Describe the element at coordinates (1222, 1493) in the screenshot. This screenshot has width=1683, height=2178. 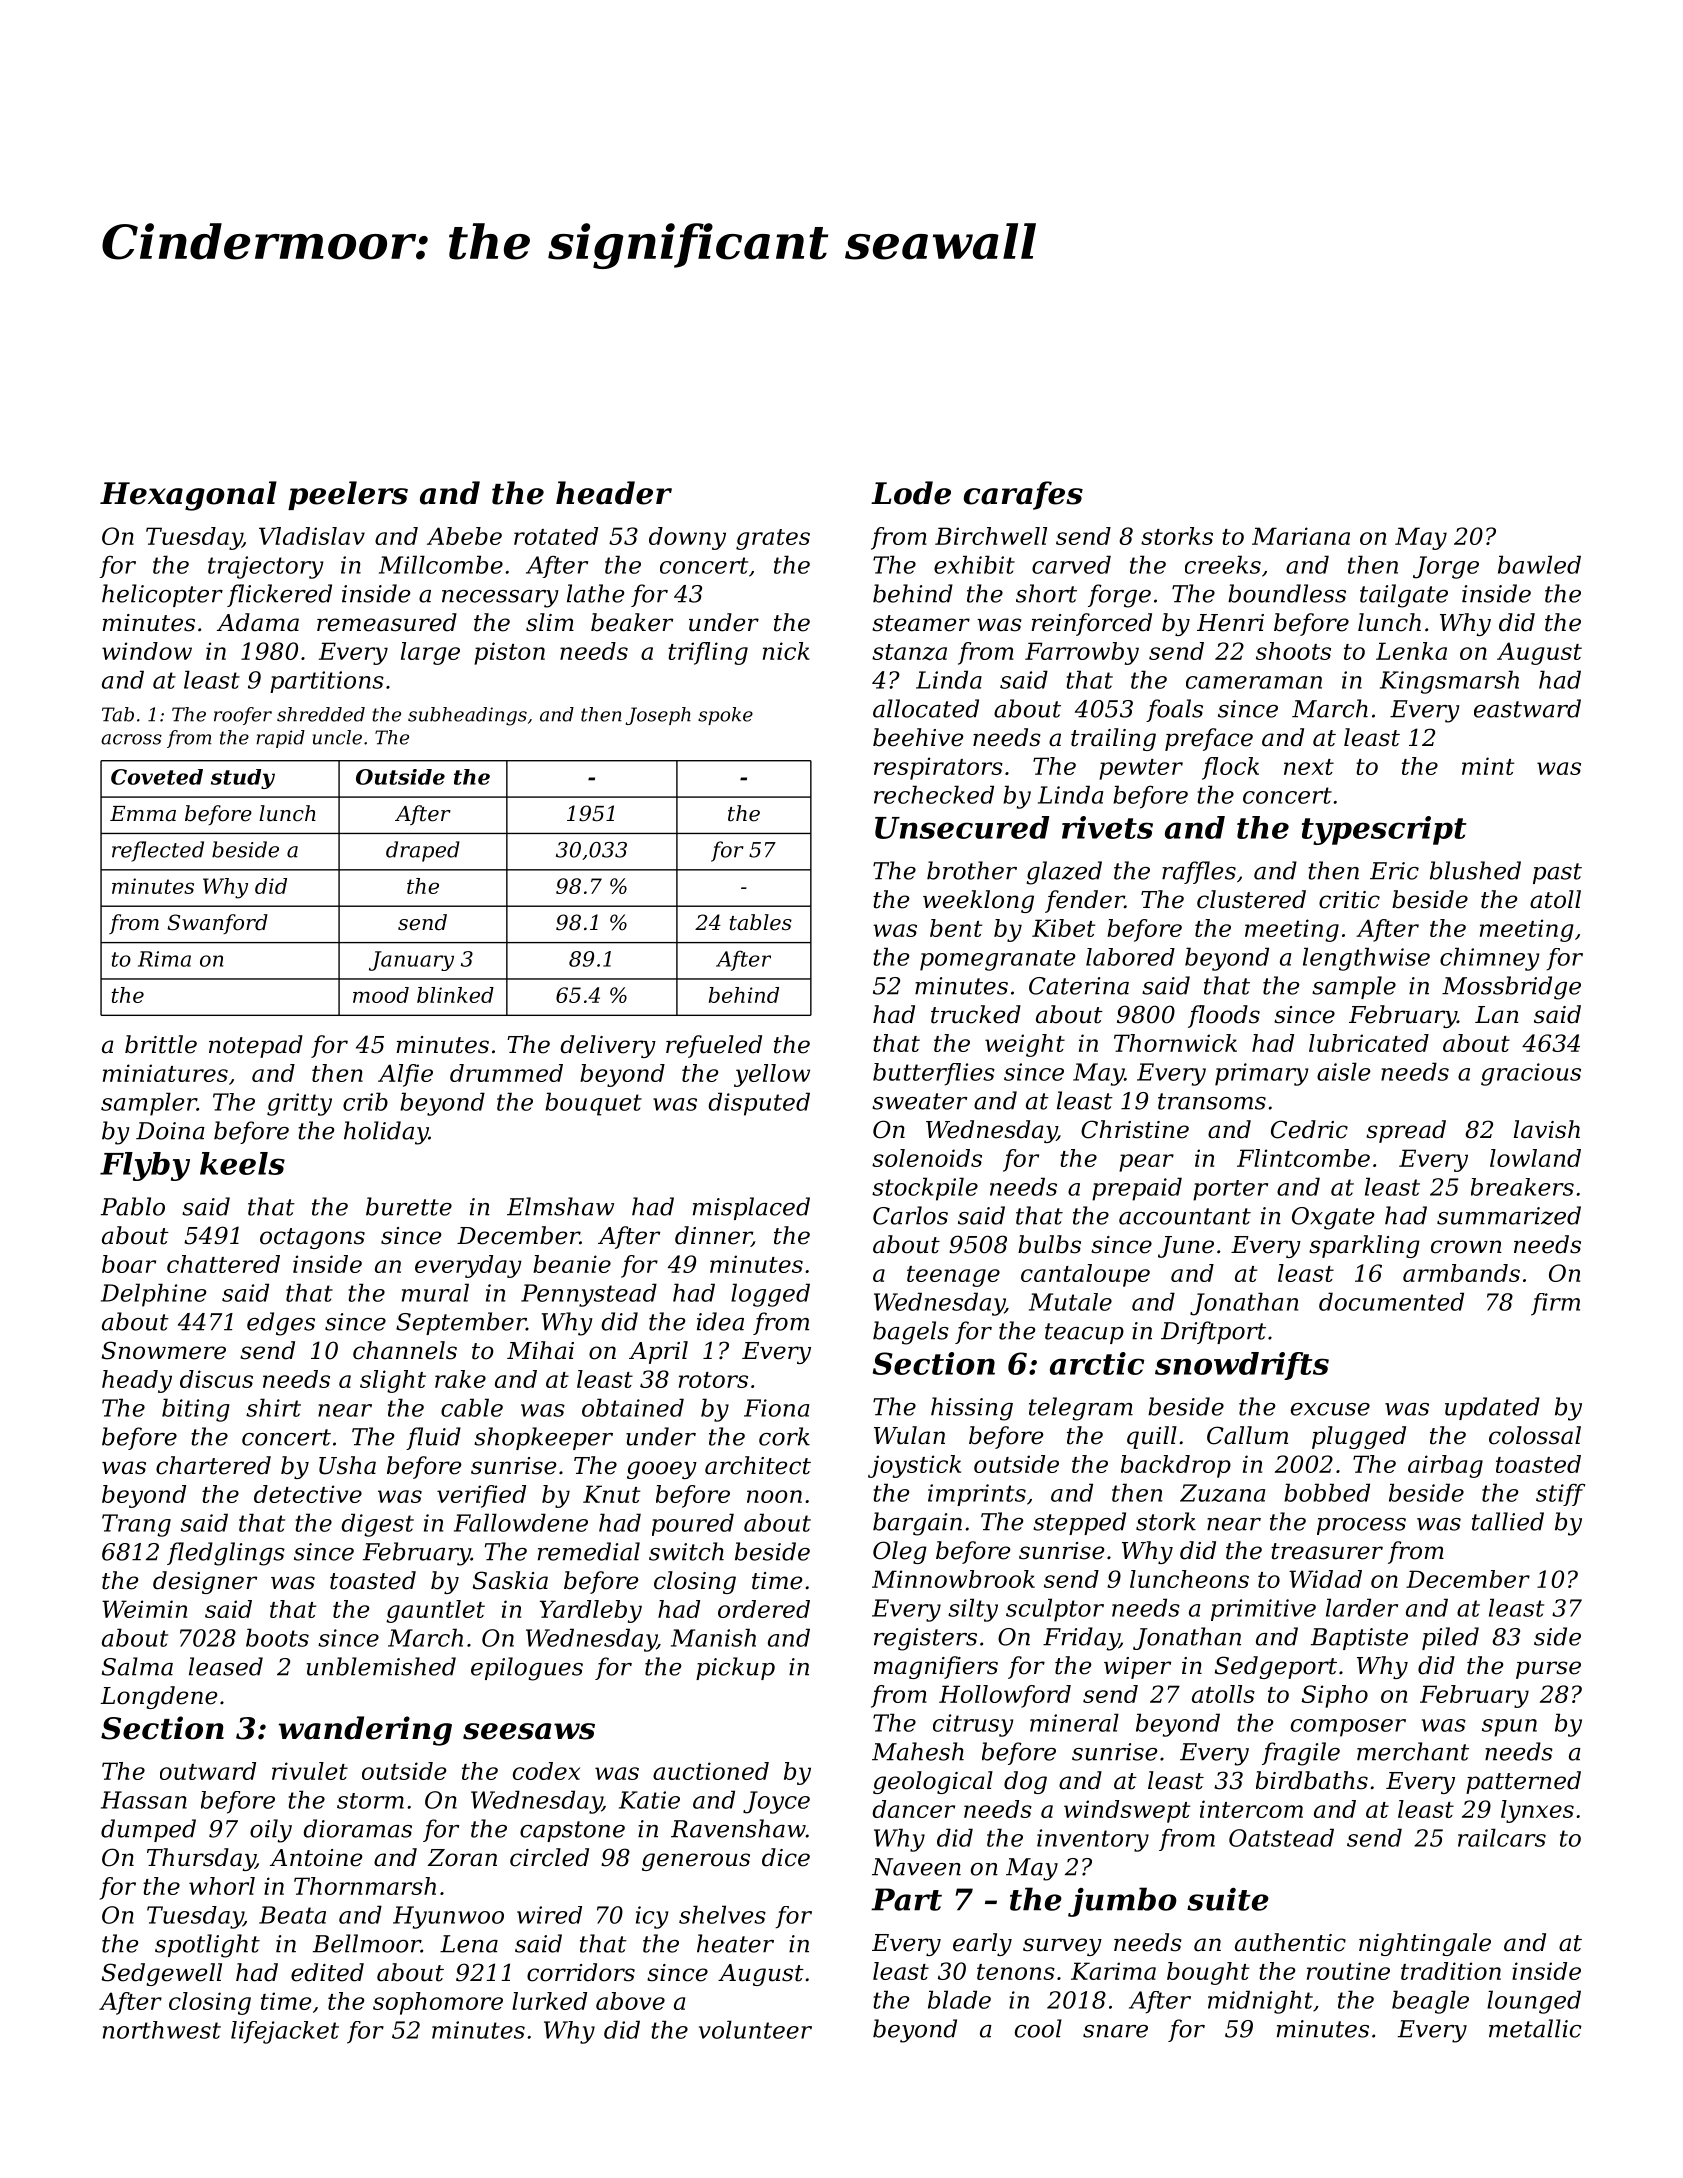
I see `Zuzana` at that location.
